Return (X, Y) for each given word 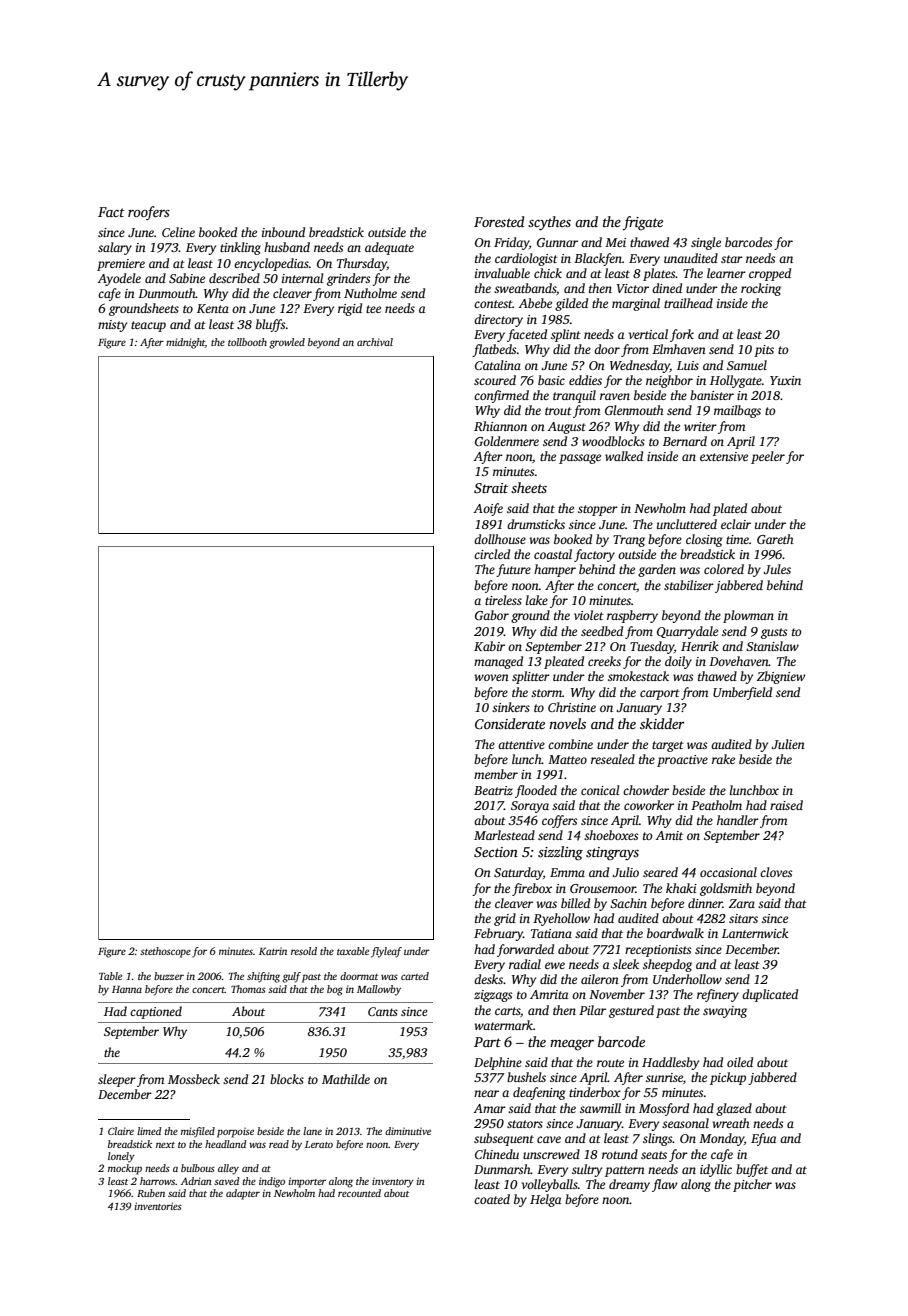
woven (491, 677)
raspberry (632, 616)
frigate (643, 223)
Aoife (488, 509)
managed (498, 662)
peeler (768, 457)
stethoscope (165, 952)
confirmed (501, 396)
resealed (613, 759)
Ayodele (119, 279)
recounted (359, 1193)
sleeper (117, 1080)
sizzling (560, 853)
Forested (499, 221)
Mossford (664, 1109)
